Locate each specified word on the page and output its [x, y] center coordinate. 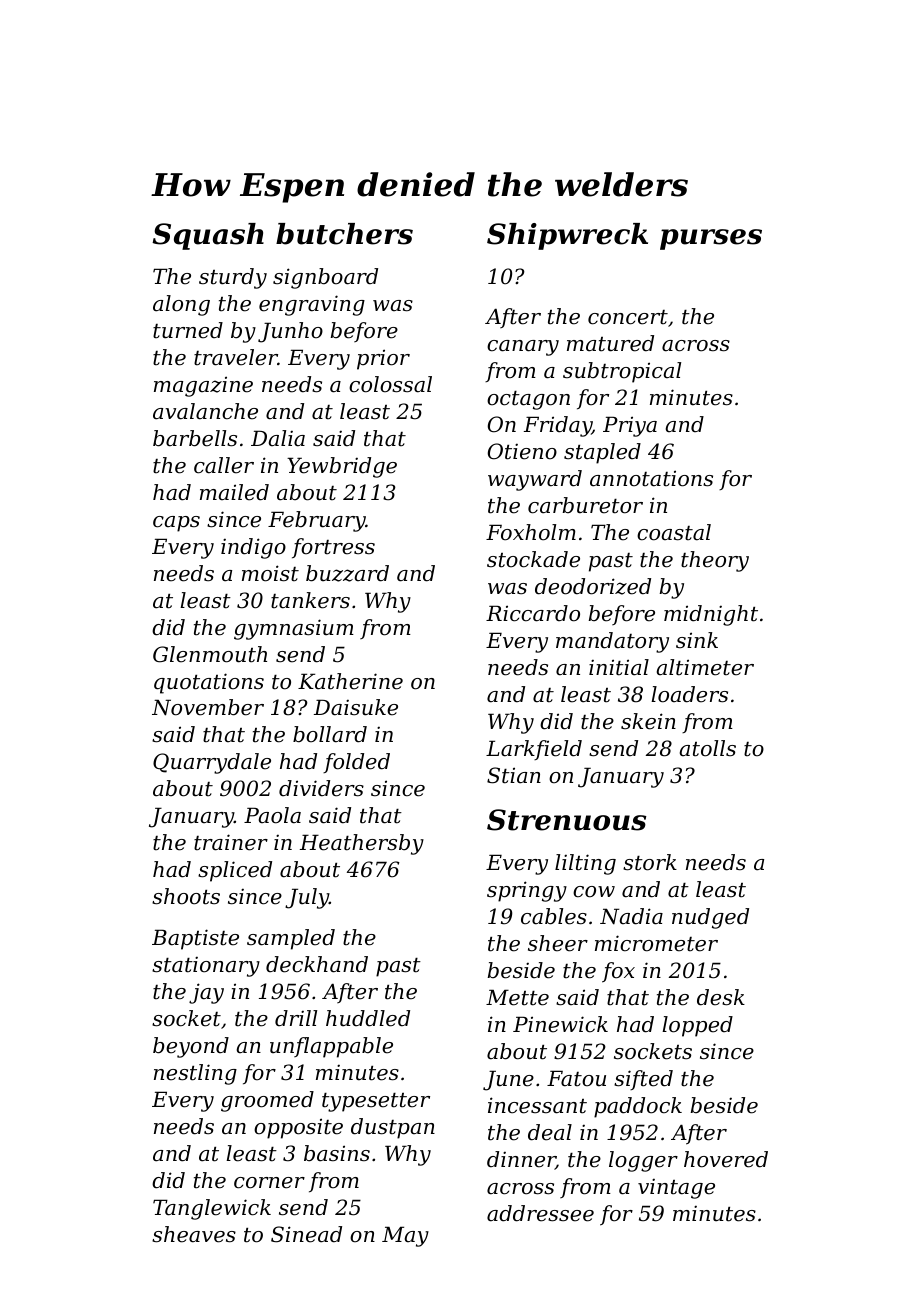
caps [176, 524]
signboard [325, 278]
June [508, 1080]
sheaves [194, 1234]
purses [711, 239]
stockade [533, 559]
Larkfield [534, 750]
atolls [708, 748]
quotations [209, 683]
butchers [344, 234]
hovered [726, 1159]
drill [296, 1018]
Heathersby [362, 844]
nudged [710, 918]
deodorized [593, 586]
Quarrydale [212, 763]
